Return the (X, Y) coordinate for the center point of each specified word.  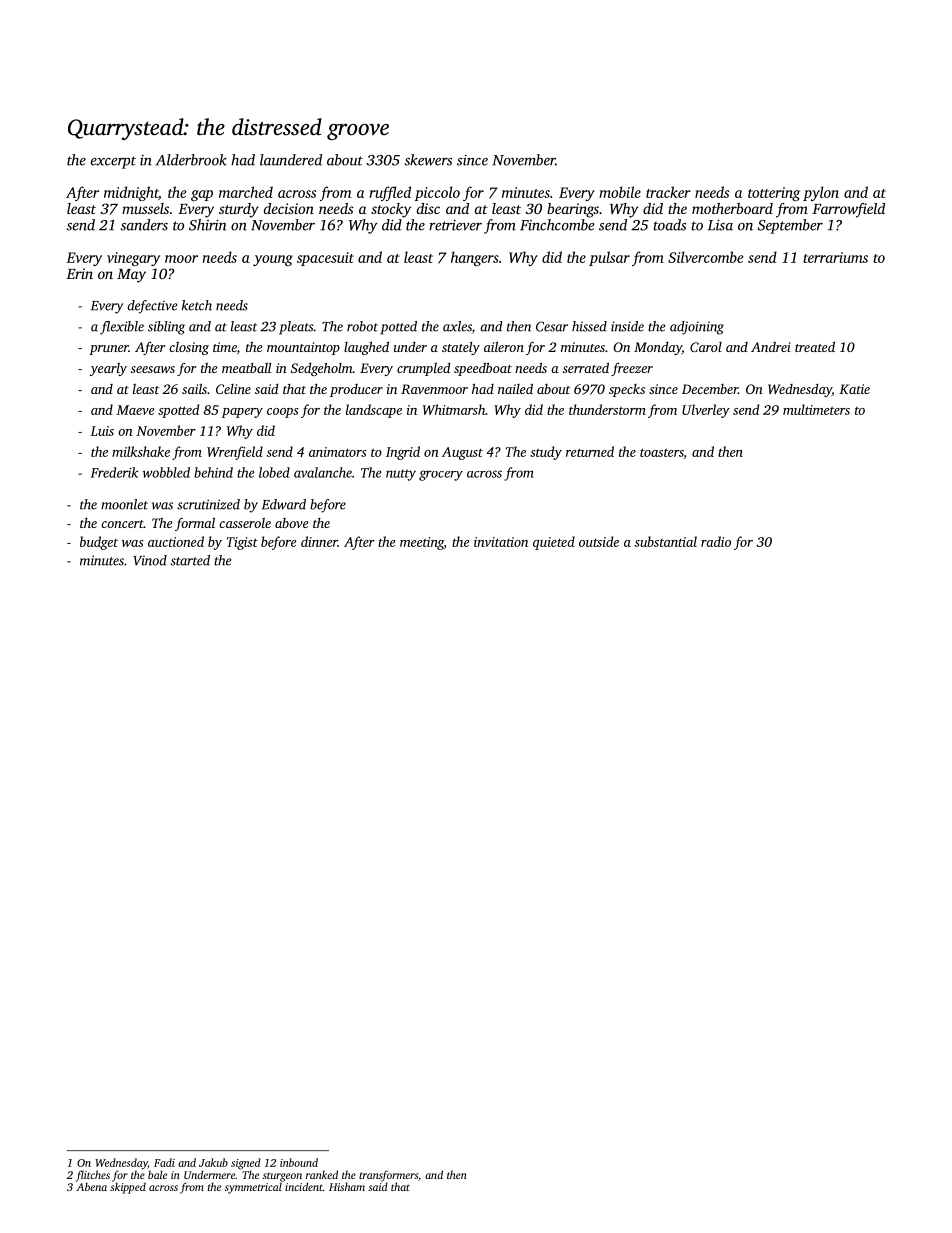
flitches (93, 1176)
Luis (102, 431)
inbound (299, 1162)
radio (716, 541)
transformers (388, 1176)
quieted (554, 543)
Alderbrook (191, 160)
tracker (668, 192)
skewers (428, 160)
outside (599, 541)
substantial (665, 541)
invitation (501, 542)
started (190, 560)
